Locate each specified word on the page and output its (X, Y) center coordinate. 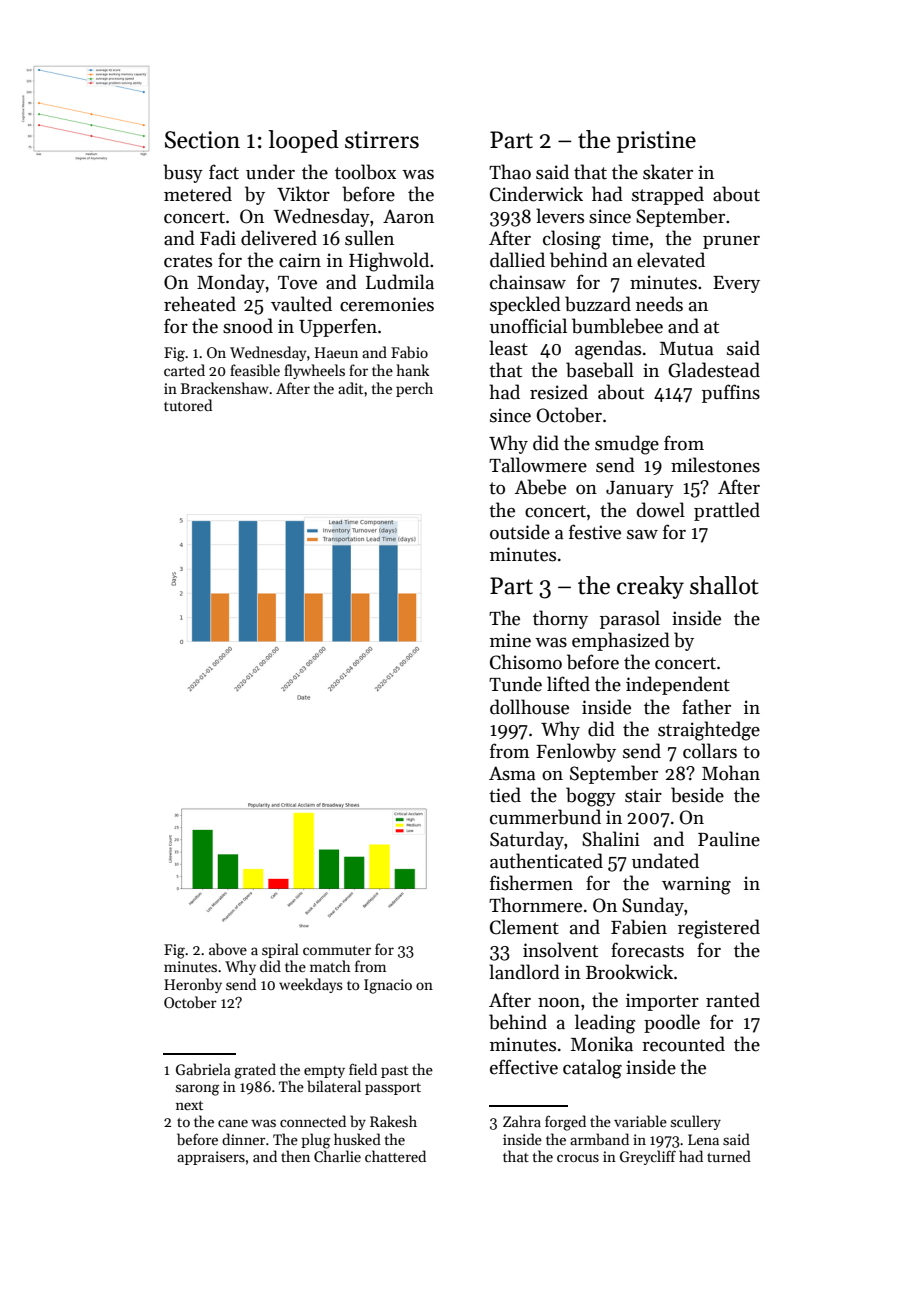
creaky (650, 587)
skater (668, 172)
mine (510, 640)
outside (520, 532)
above (228, 949)
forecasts (647, 950)
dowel (661, 510)
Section (202, 140)
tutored (188, 405)
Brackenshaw (225, 388)
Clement (524, 927)
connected (313, 1121)
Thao (510, 172)
